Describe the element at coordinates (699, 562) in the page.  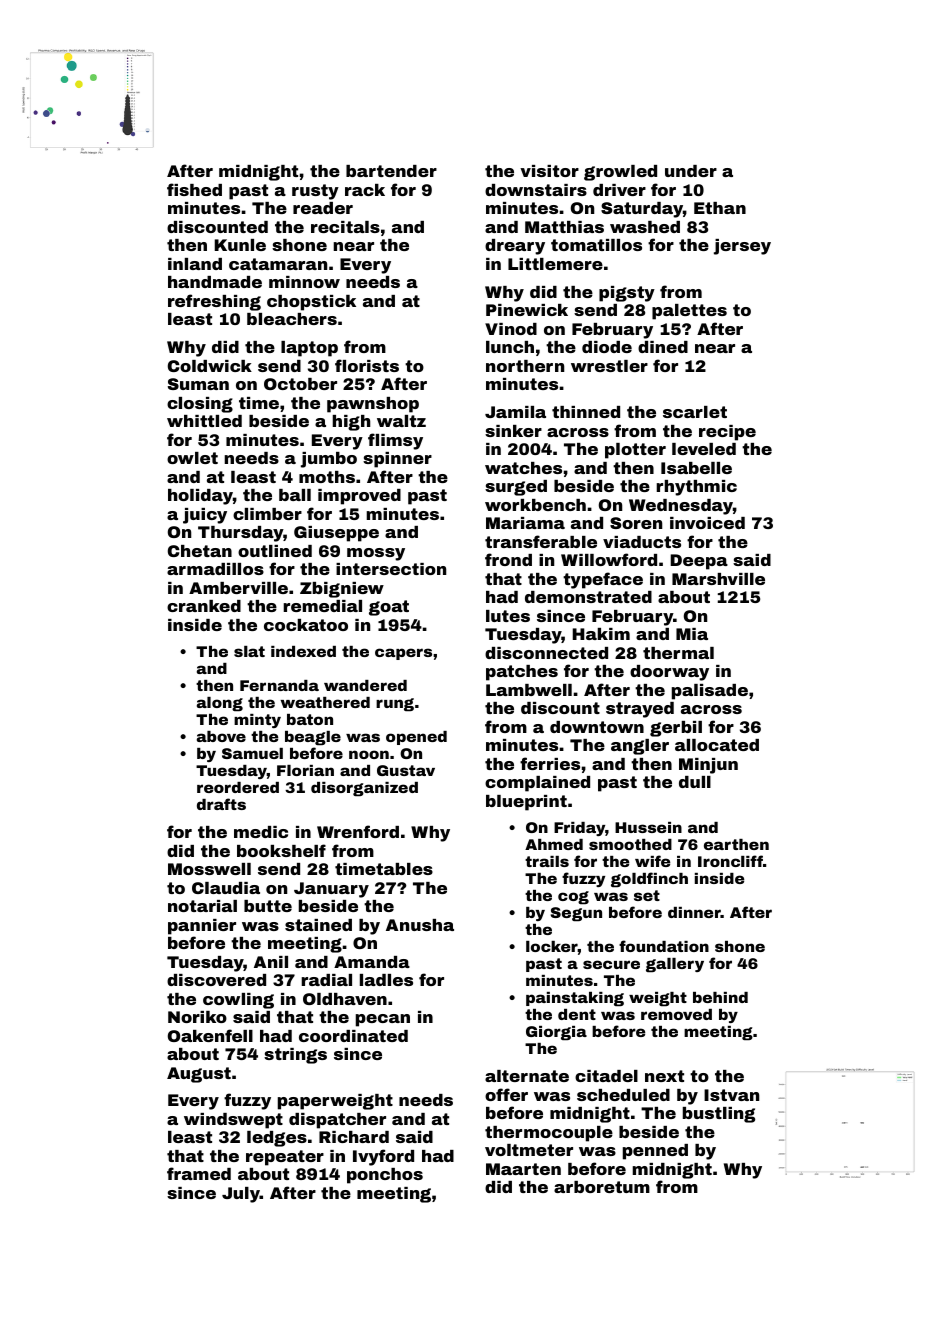
I see `Deepa` at that location.
